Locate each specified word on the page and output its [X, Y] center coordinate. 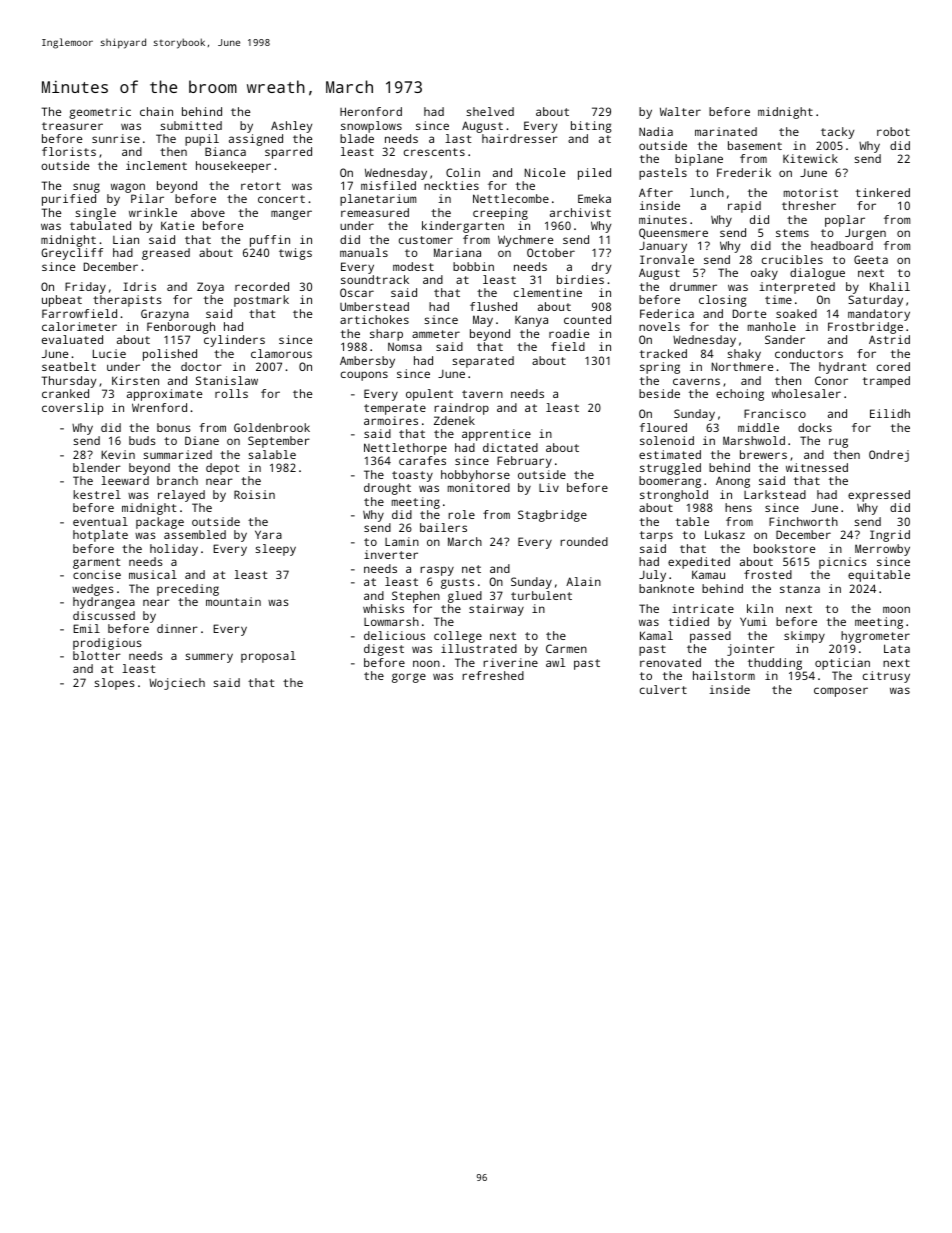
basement [755, 145]
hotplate [100, 536]
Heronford [371, 111]
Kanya [531, 321]
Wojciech [177, 684]
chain [156, 111]
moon [896, 609]
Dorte [749, 313]
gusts [457, 583]
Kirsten [135, 380]
